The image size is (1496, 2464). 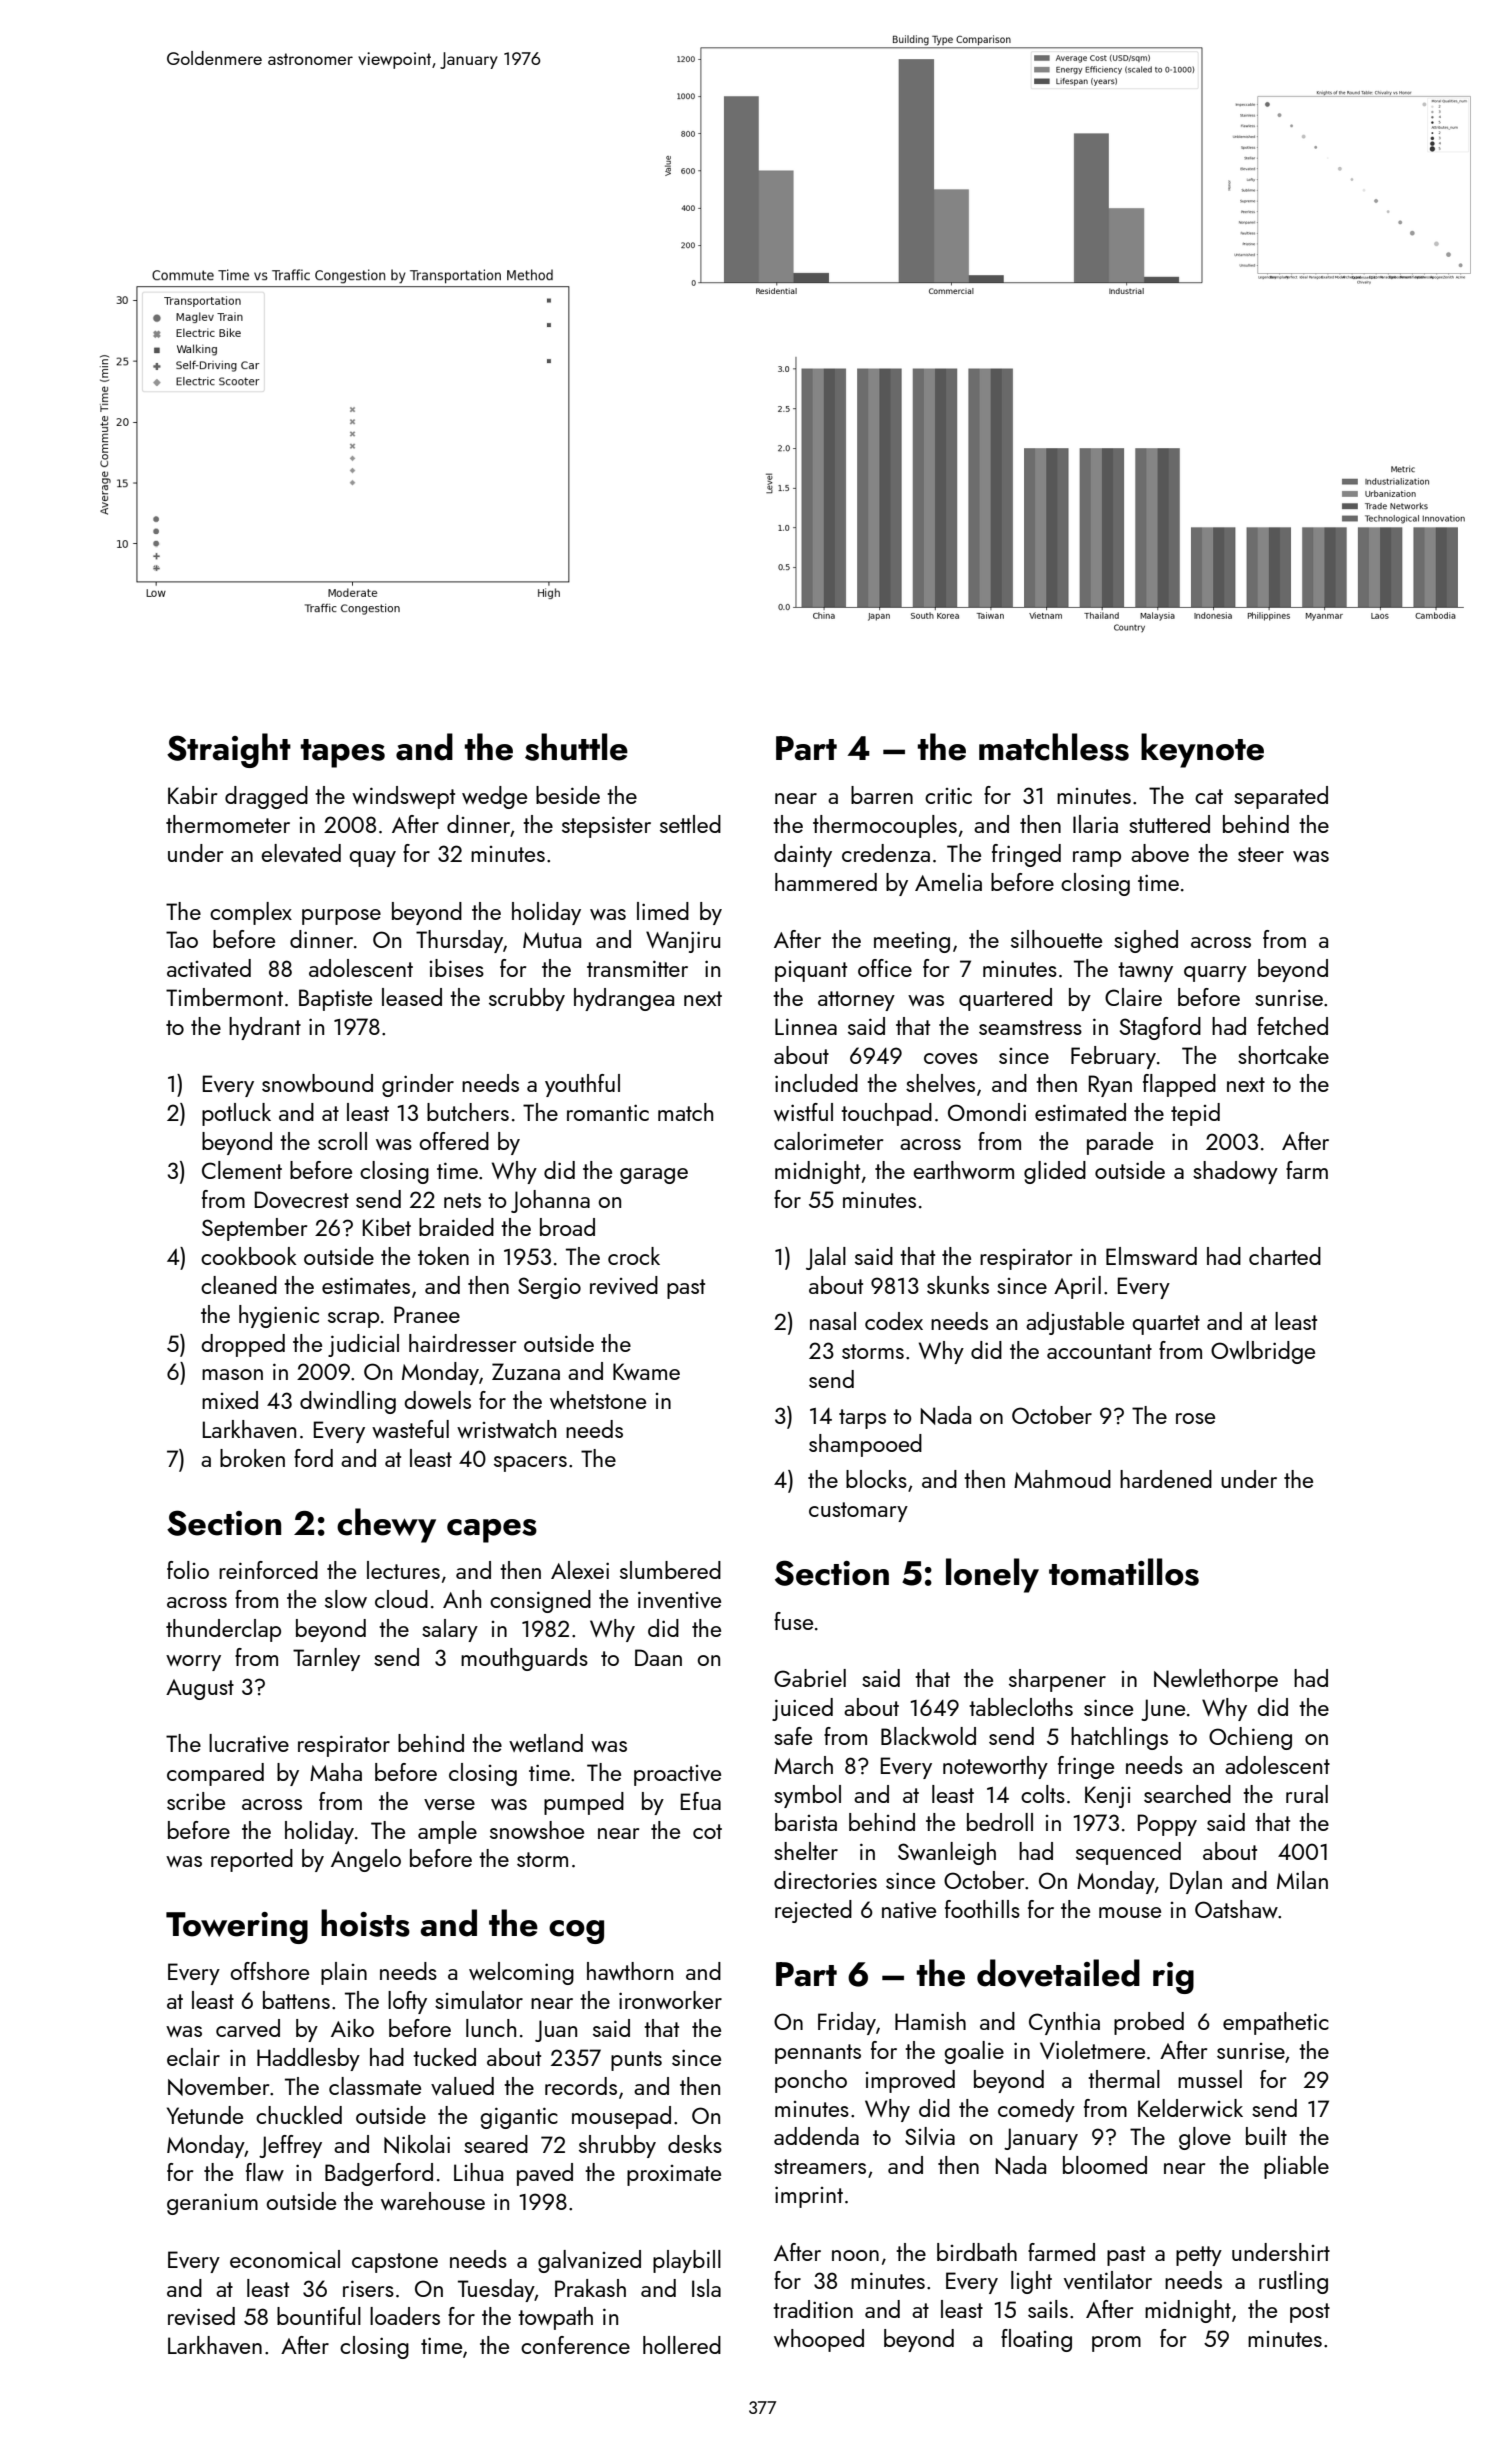 I want to click on shuttle, so click(x=576, y=747).
